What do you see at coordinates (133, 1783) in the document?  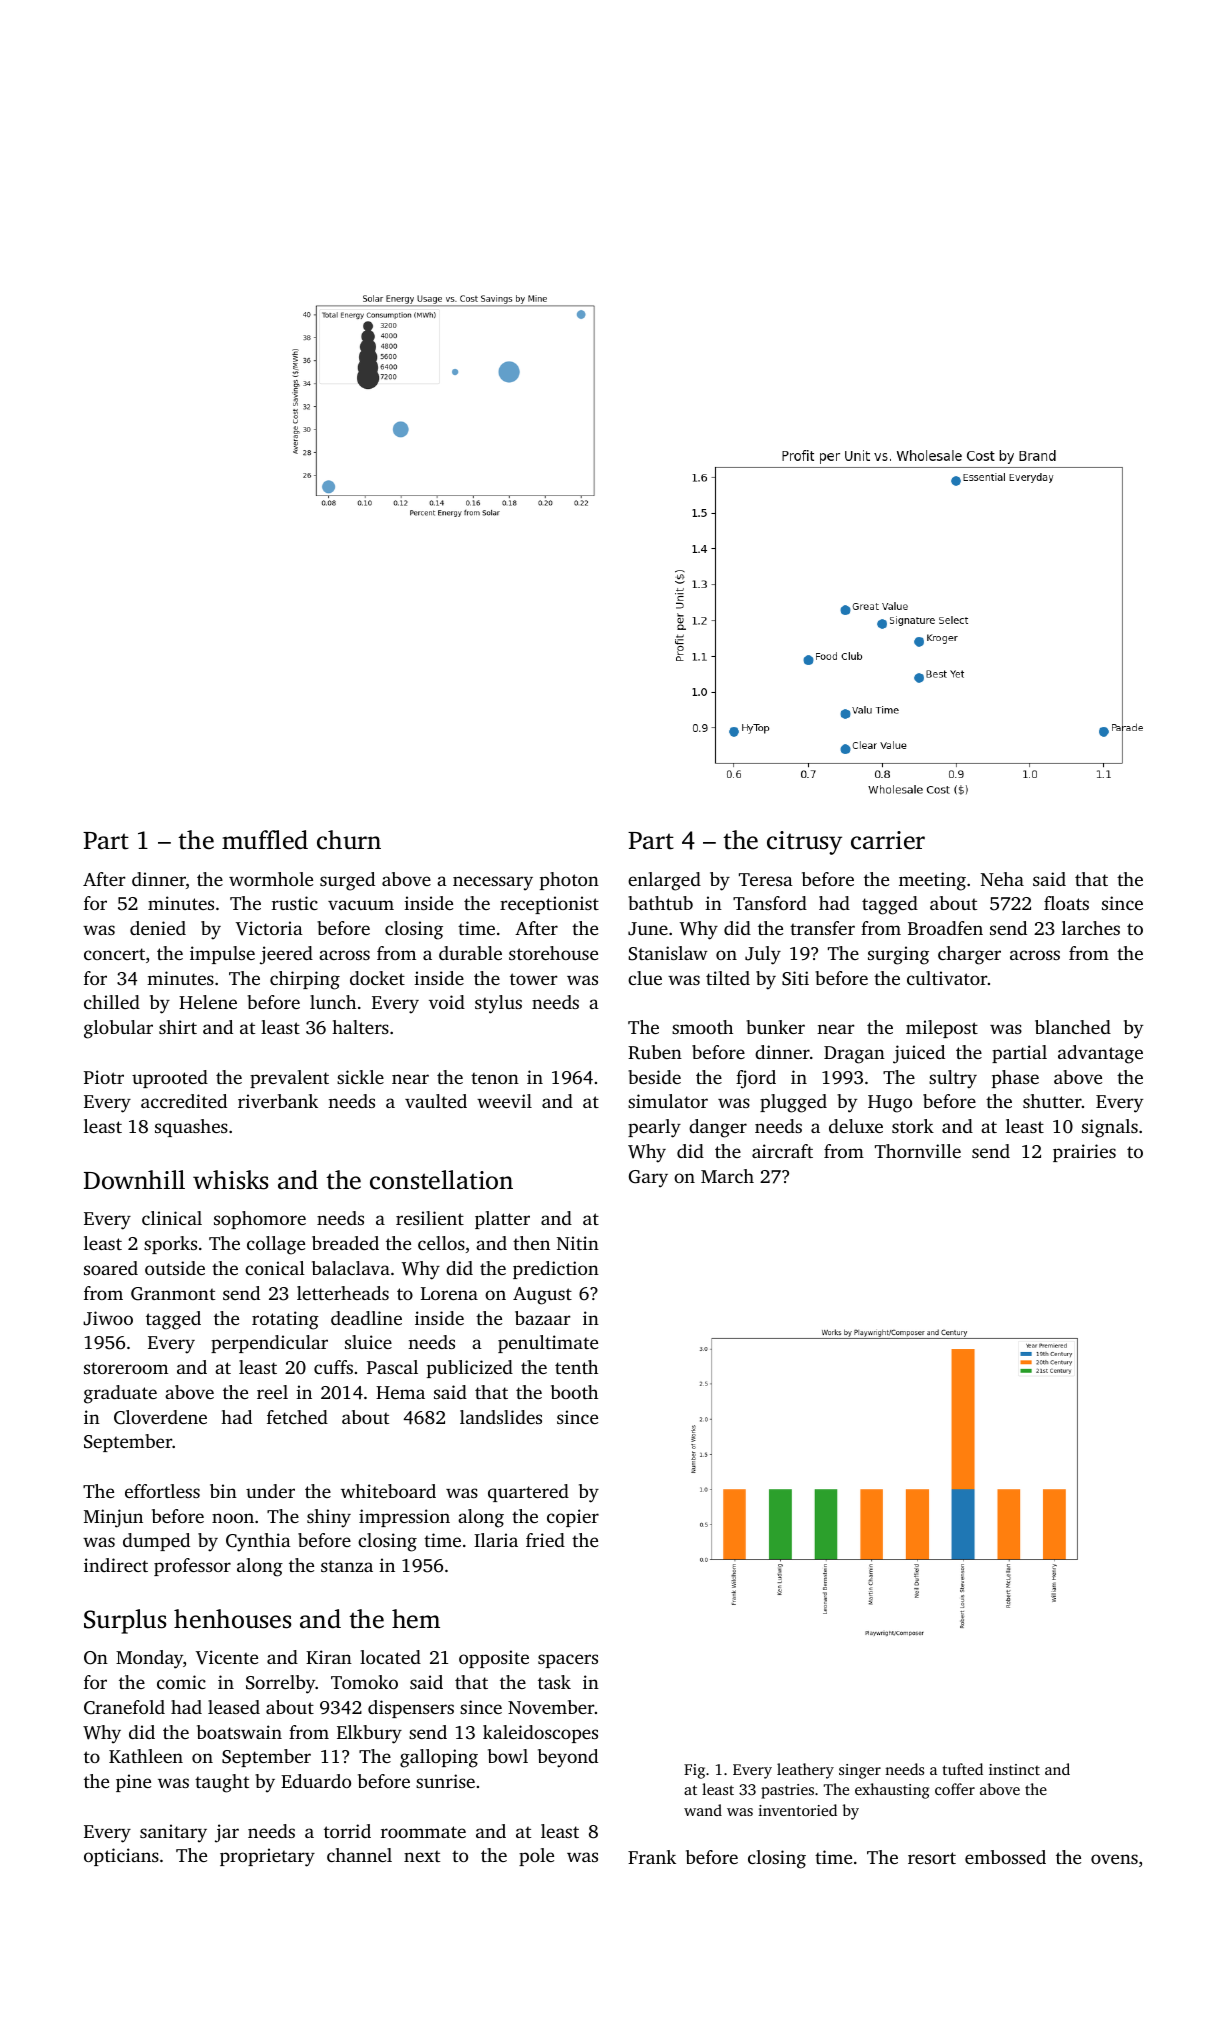 I see `pine` at bounding box center [133, 1783].
